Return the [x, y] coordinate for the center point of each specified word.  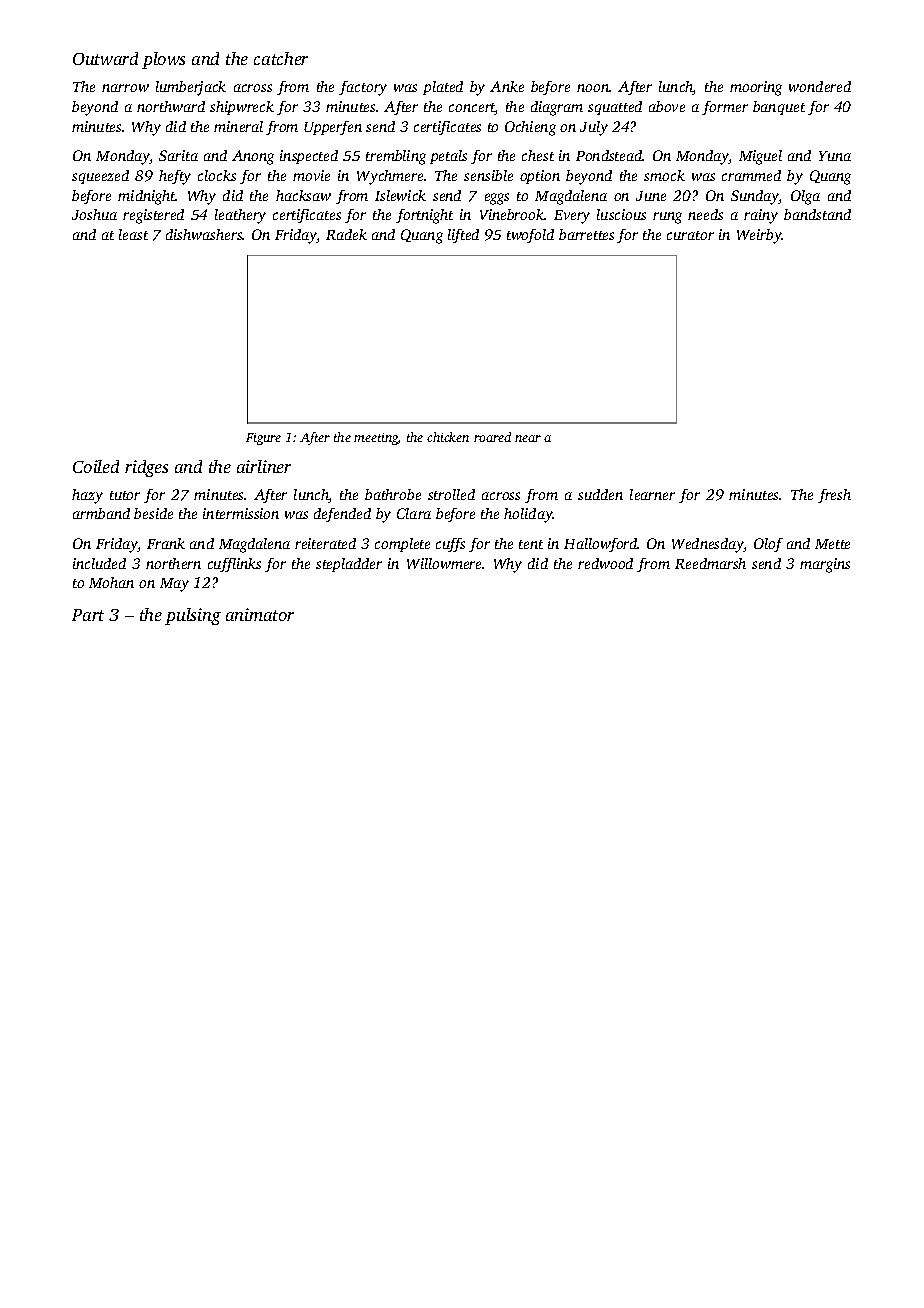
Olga [805, 197]
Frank [166, 543]
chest [538, 155]
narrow [125, 88]
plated [443, 88]
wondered [820, 86]
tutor [125, 495]
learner [652, 494]
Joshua [94, 214]
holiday [528, 515]
